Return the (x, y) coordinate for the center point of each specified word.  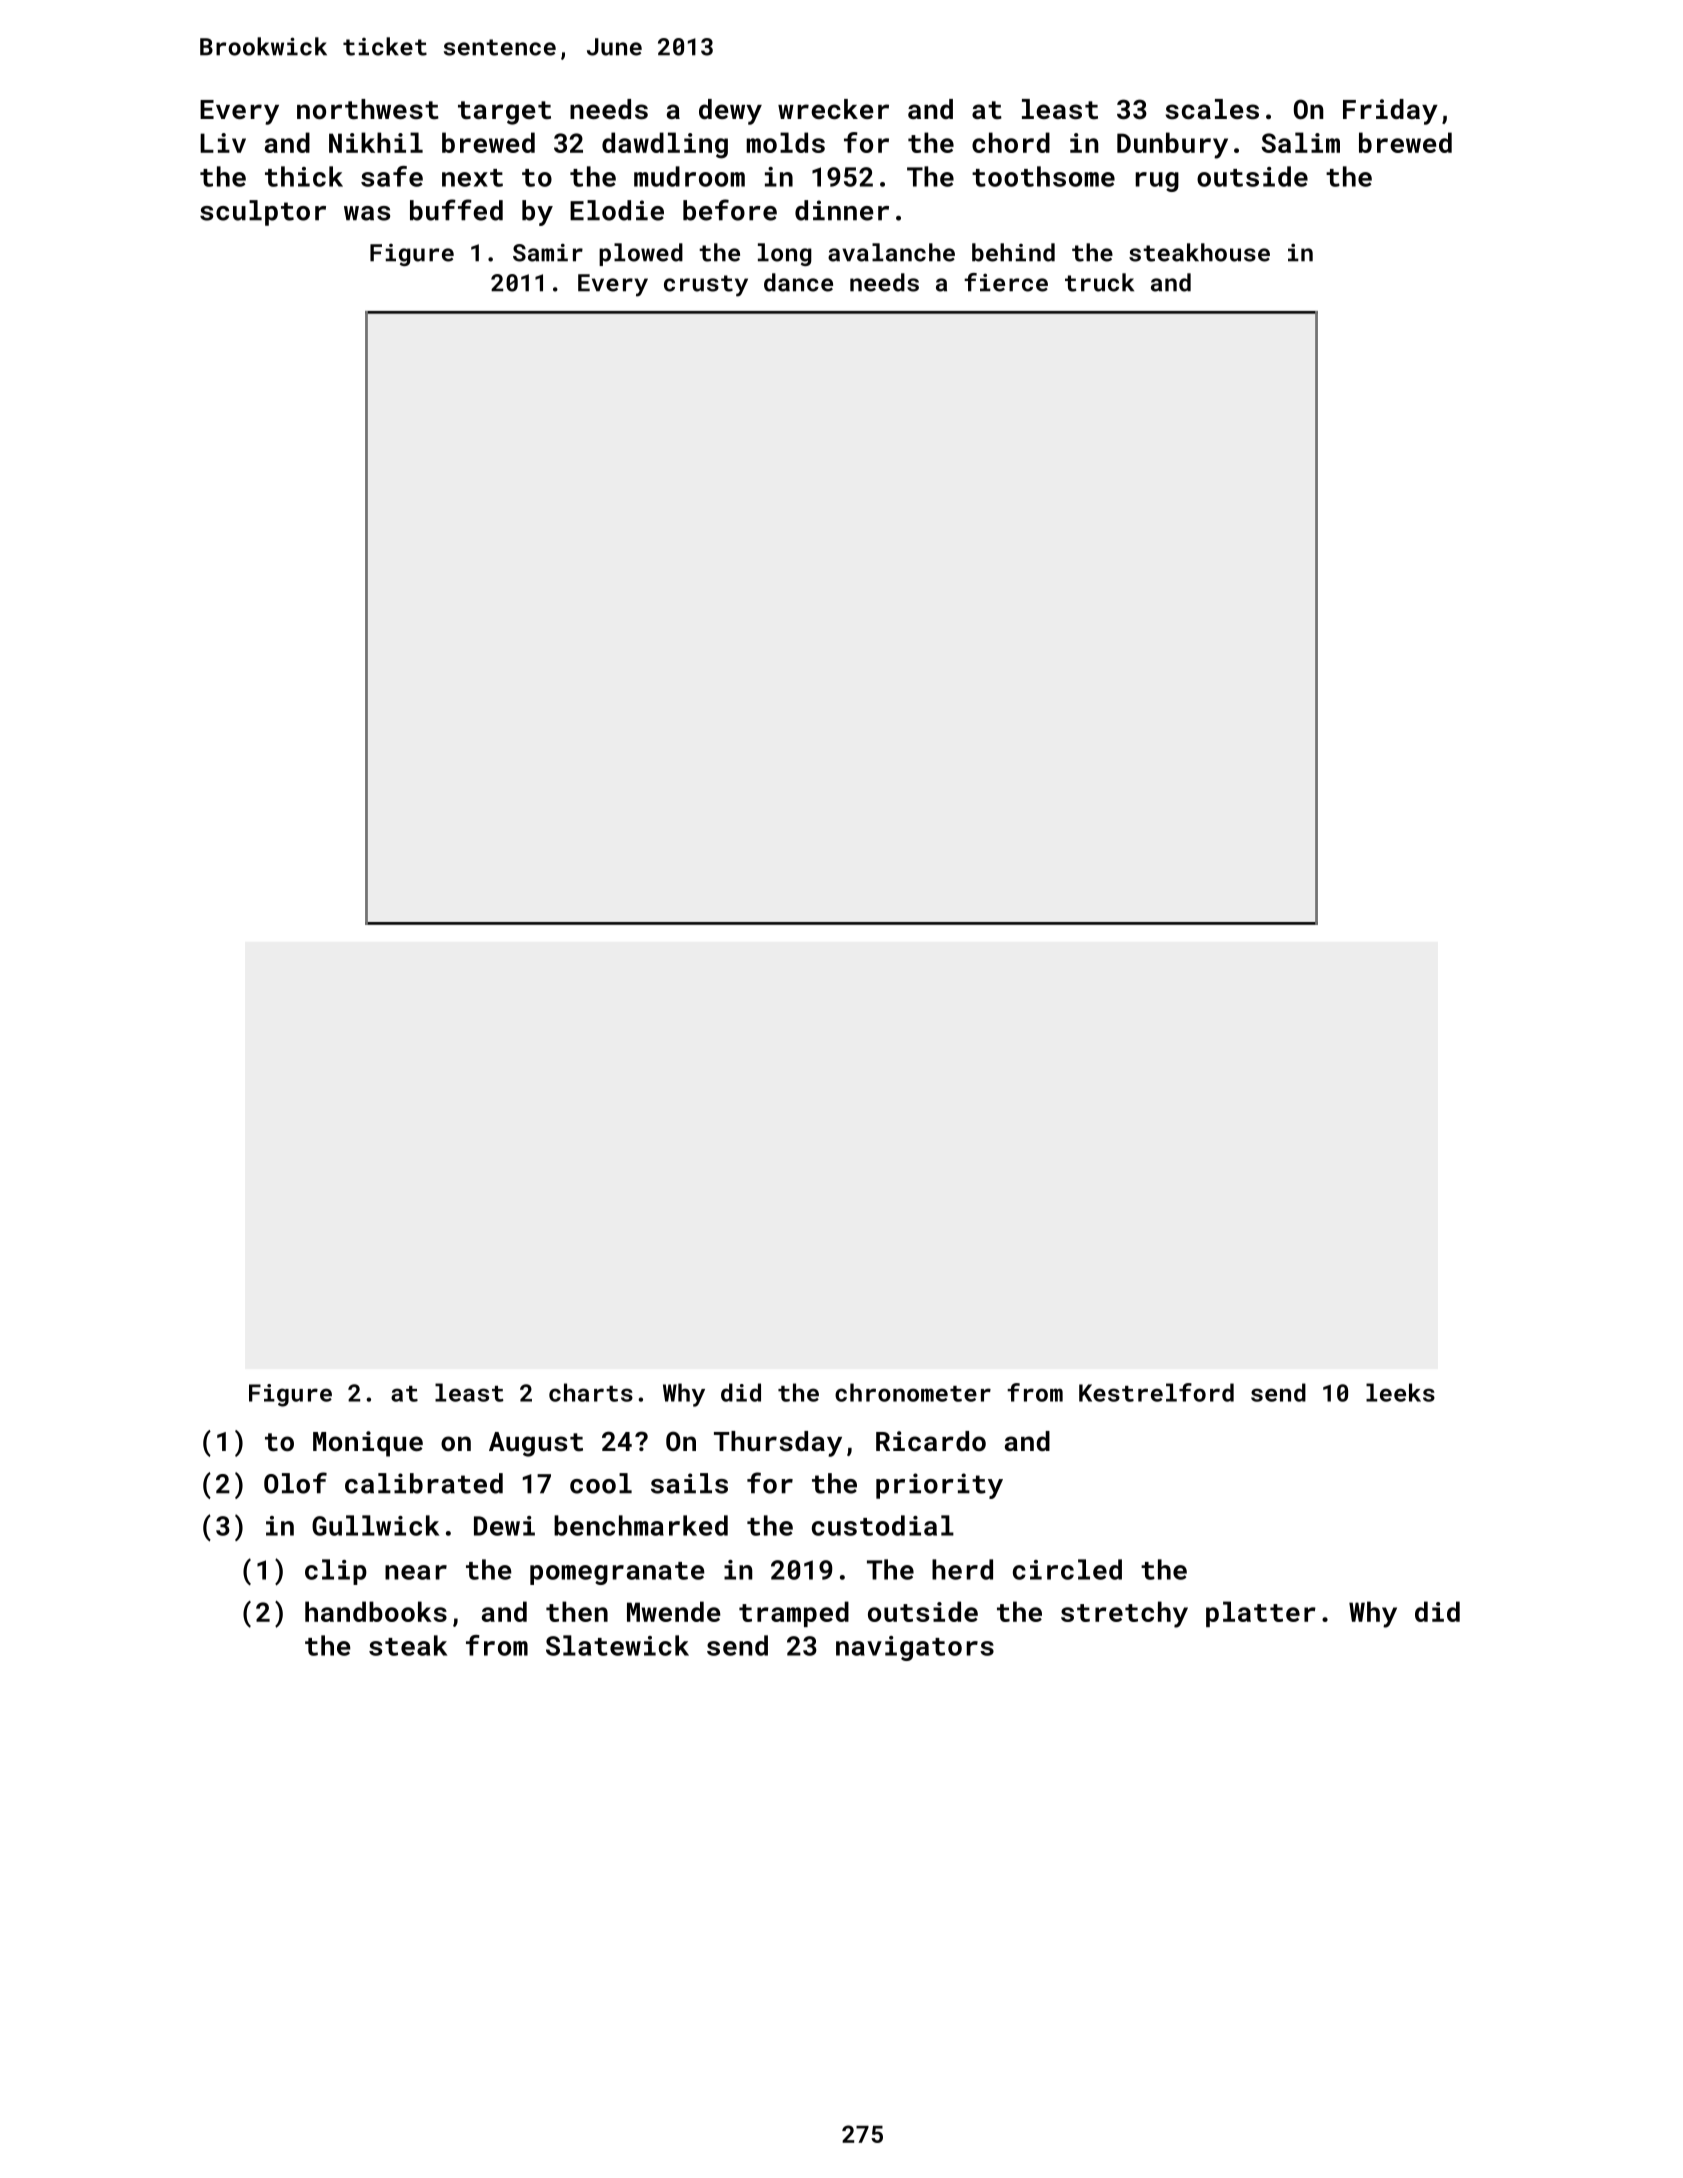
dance (798, 282)
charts (591, 1392)
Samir (548, 252)
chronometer (913, 1392)
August (536, 1444)
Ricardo (931, 1441)
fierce (1006, 282)
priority (939, 1486)
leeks (1400, 1392)
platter (1261, 1614)
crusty (706, 286)
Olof (295, 1483)
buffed (456, 210)
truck (1099, 282)
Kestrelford (1156, 1392)
